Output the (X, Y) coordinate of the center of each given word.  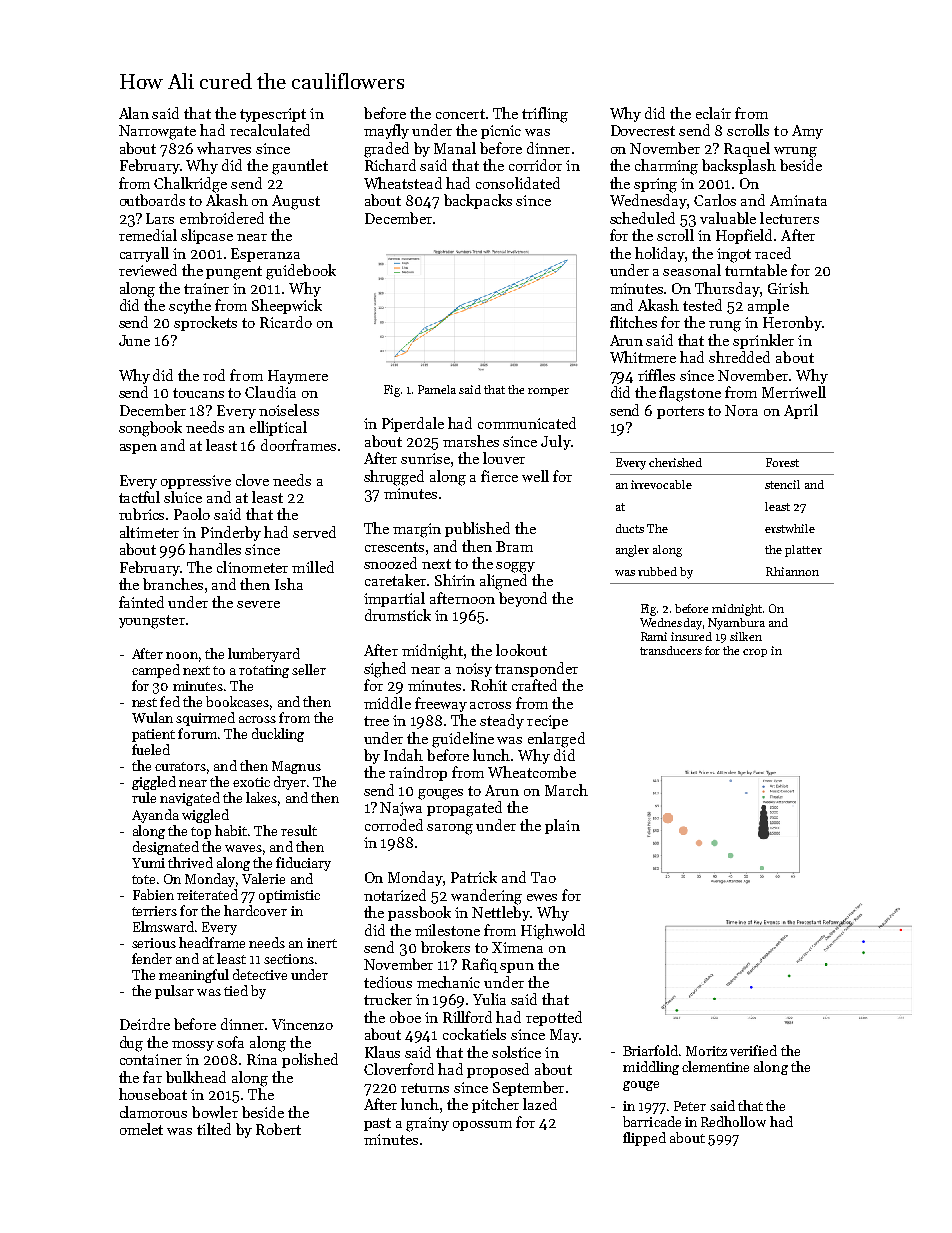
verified (753, 1050)
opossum (482, 1126)
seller (309, 669)
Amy (807, 132)
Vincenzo (302, 1024)
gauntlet (300, 167)
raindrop (418, 773)
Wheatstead (403, 183)
